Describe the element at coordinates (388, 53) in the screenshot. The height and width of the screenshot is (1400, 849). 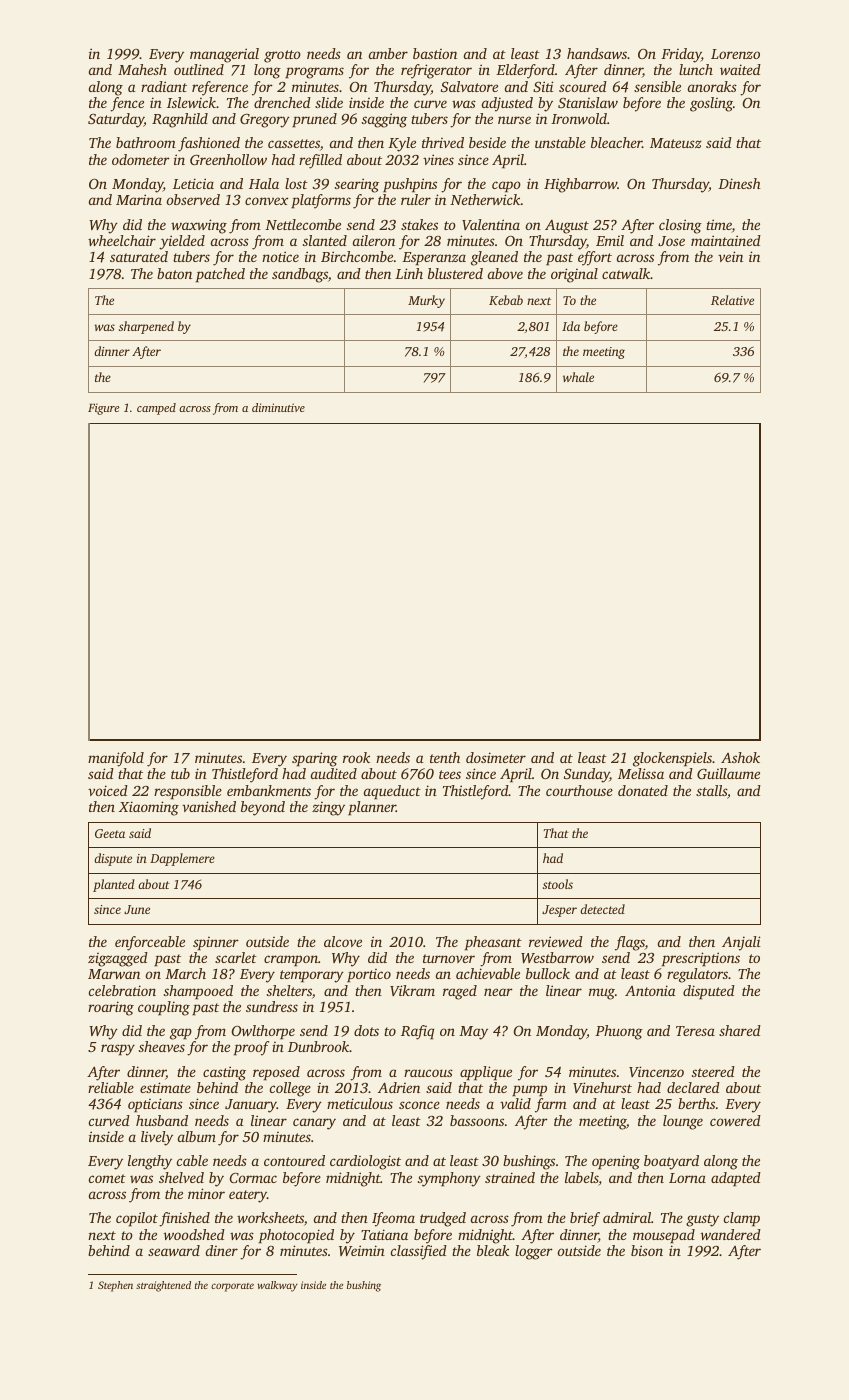
I see `amber` at that location.
